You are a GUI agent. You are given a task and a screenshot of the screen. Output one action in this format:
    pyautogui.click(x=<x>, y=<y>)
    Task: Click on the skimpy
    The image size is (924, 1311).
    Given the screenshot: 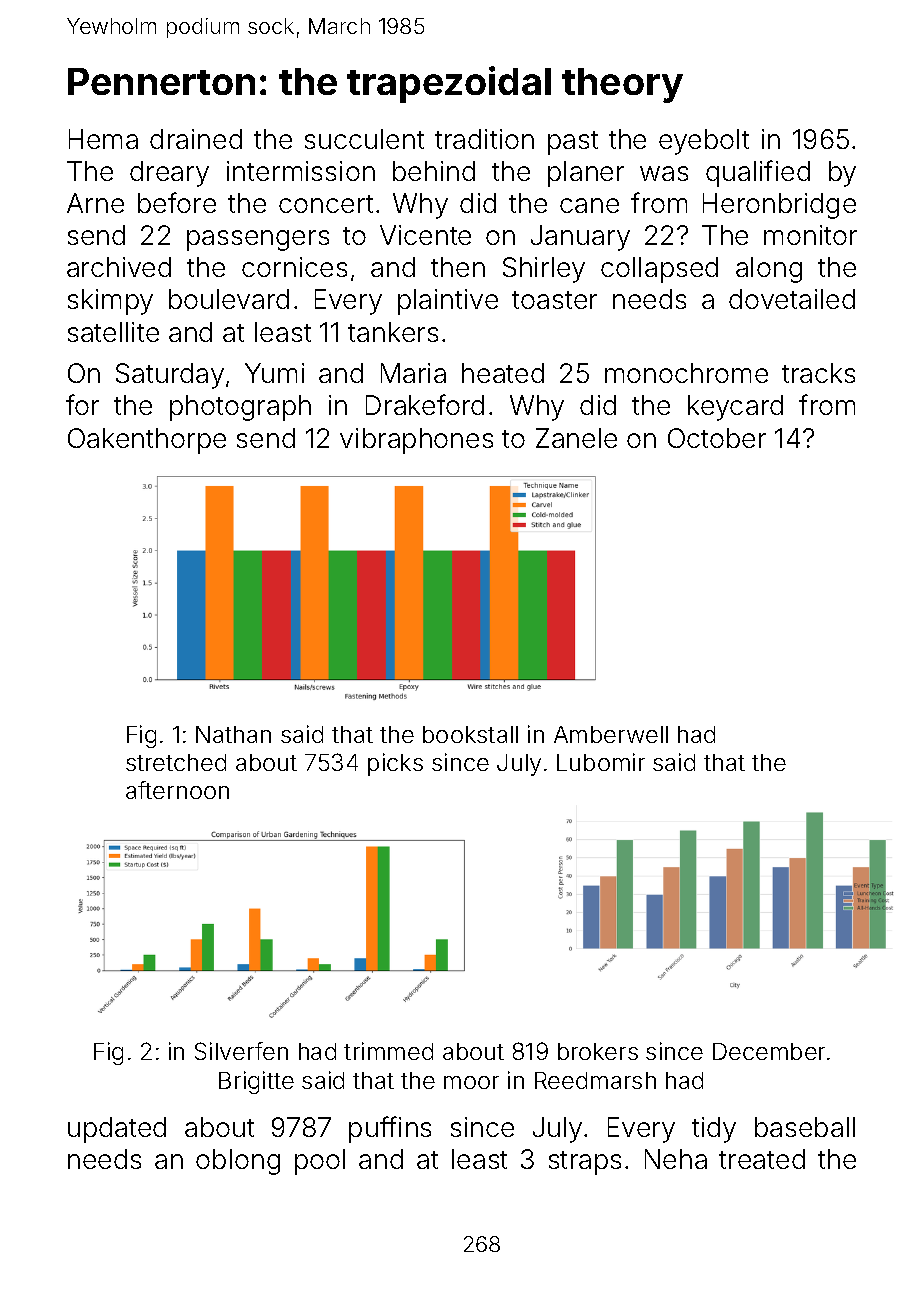 What is the action you would take?
    pyautogui.click(x=110, y=302)
